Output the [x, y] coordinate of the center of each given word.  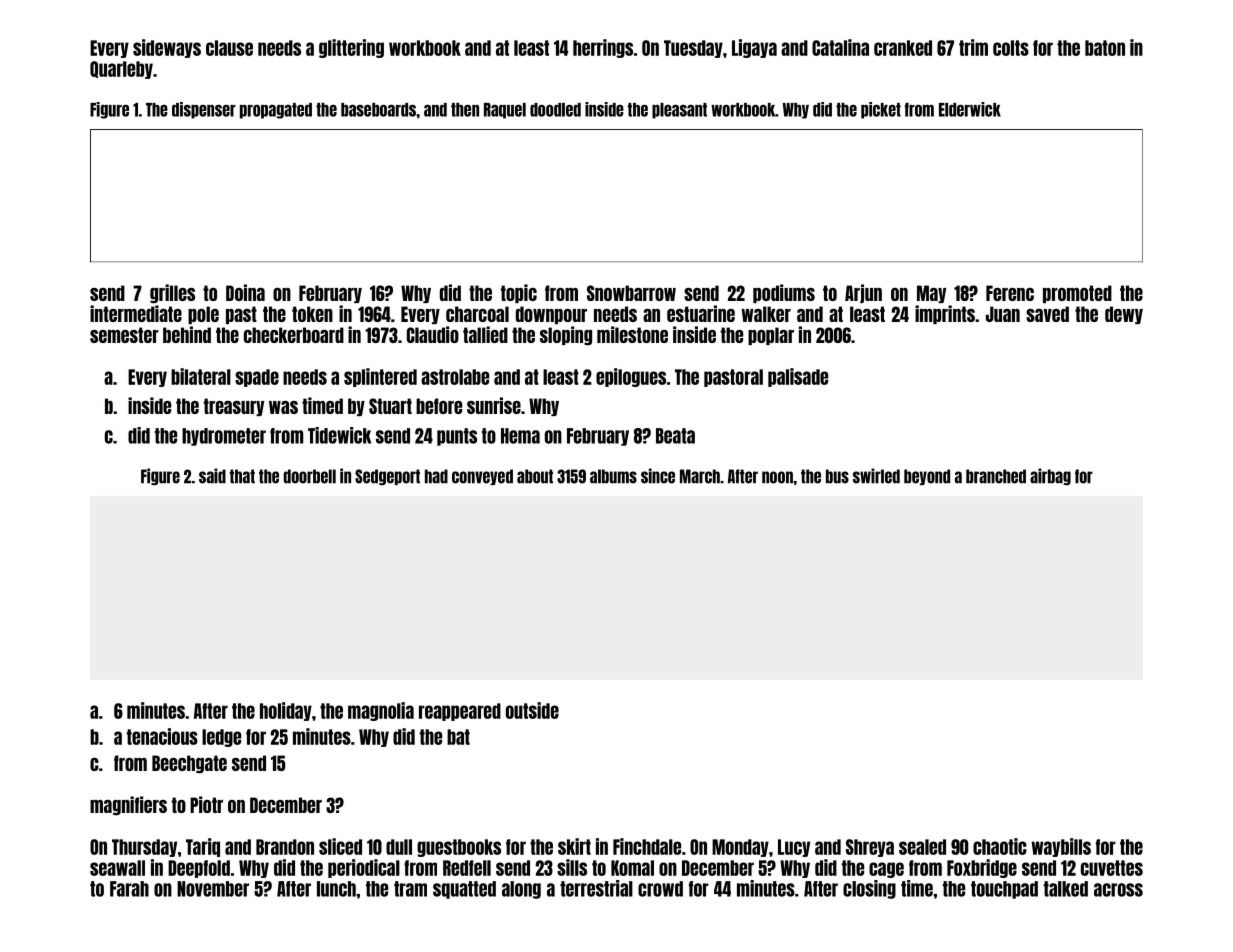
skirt [574, 846]
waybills [1061, 847]
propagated [276, 111]
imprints [945, 314]
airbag [1050, 476]
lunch [336, 889]
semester [124, 335]
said [212, 476]
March [700, 476]
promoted [1077, 294]
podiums [784, 293]
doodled [555, 110]
